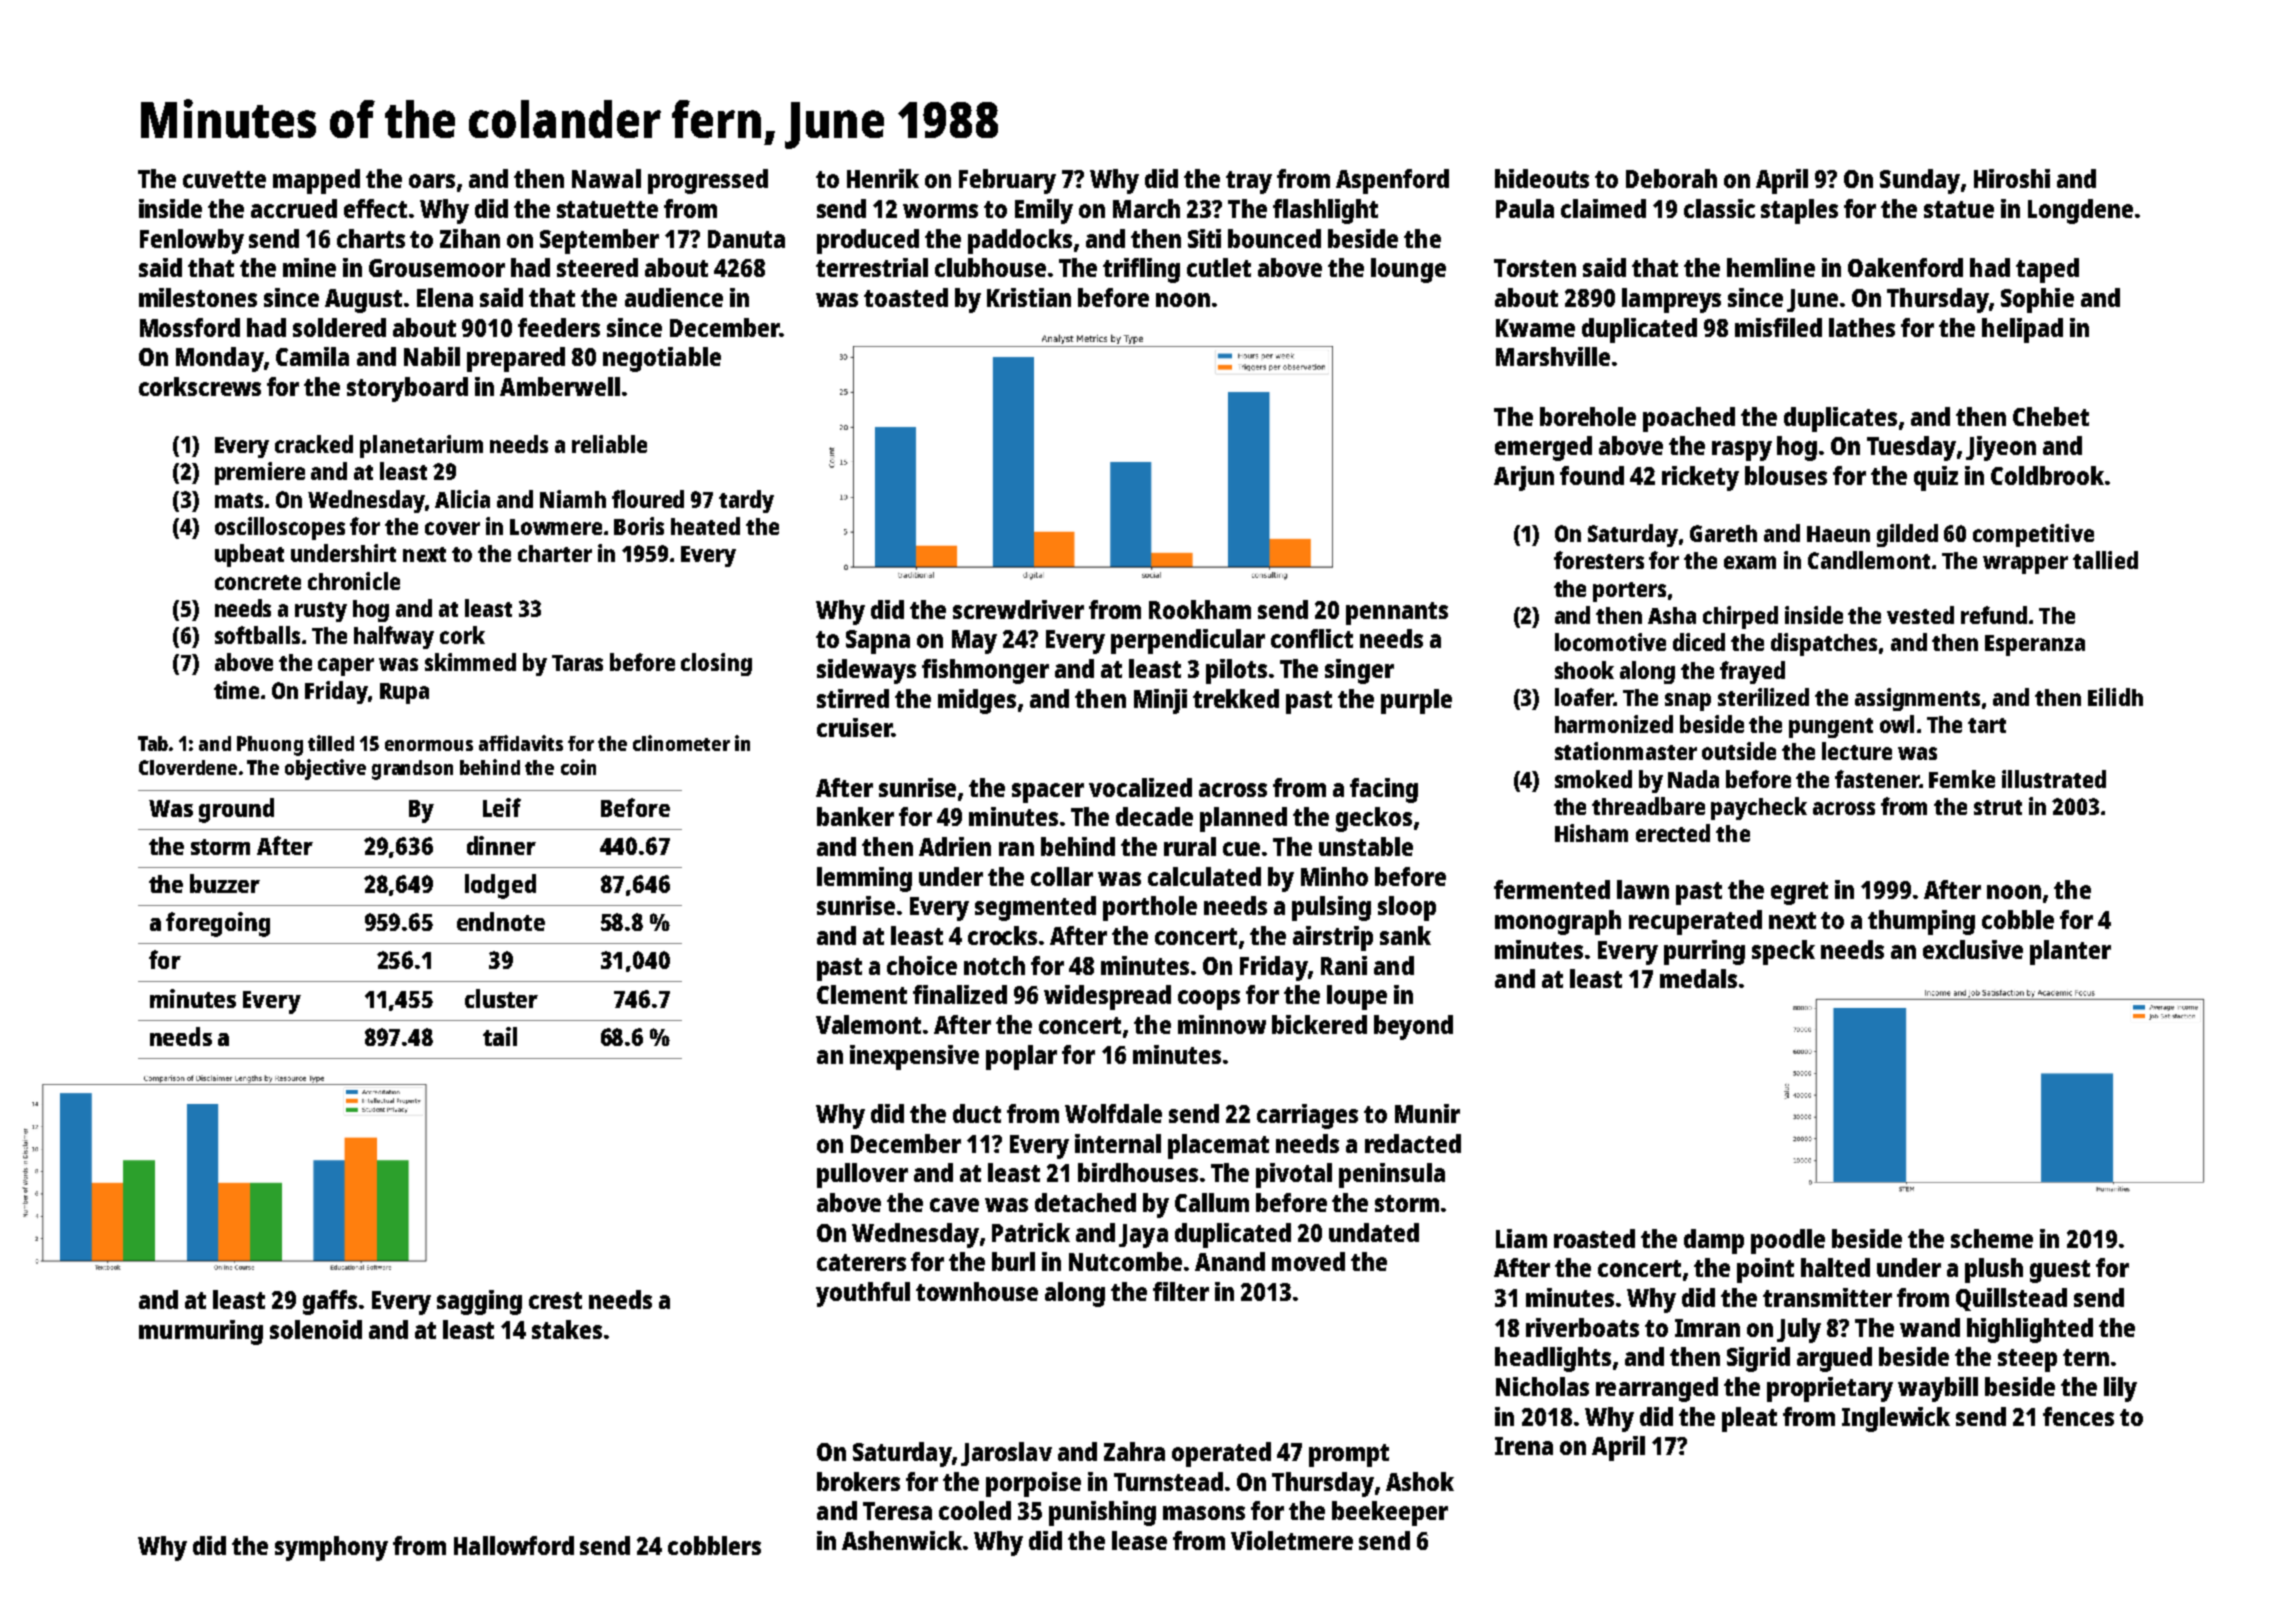 The height and width of the document is (1614, 2282). Describe the element at coordinates (1200, 609) in the document. I see `Rookham` at that location.
